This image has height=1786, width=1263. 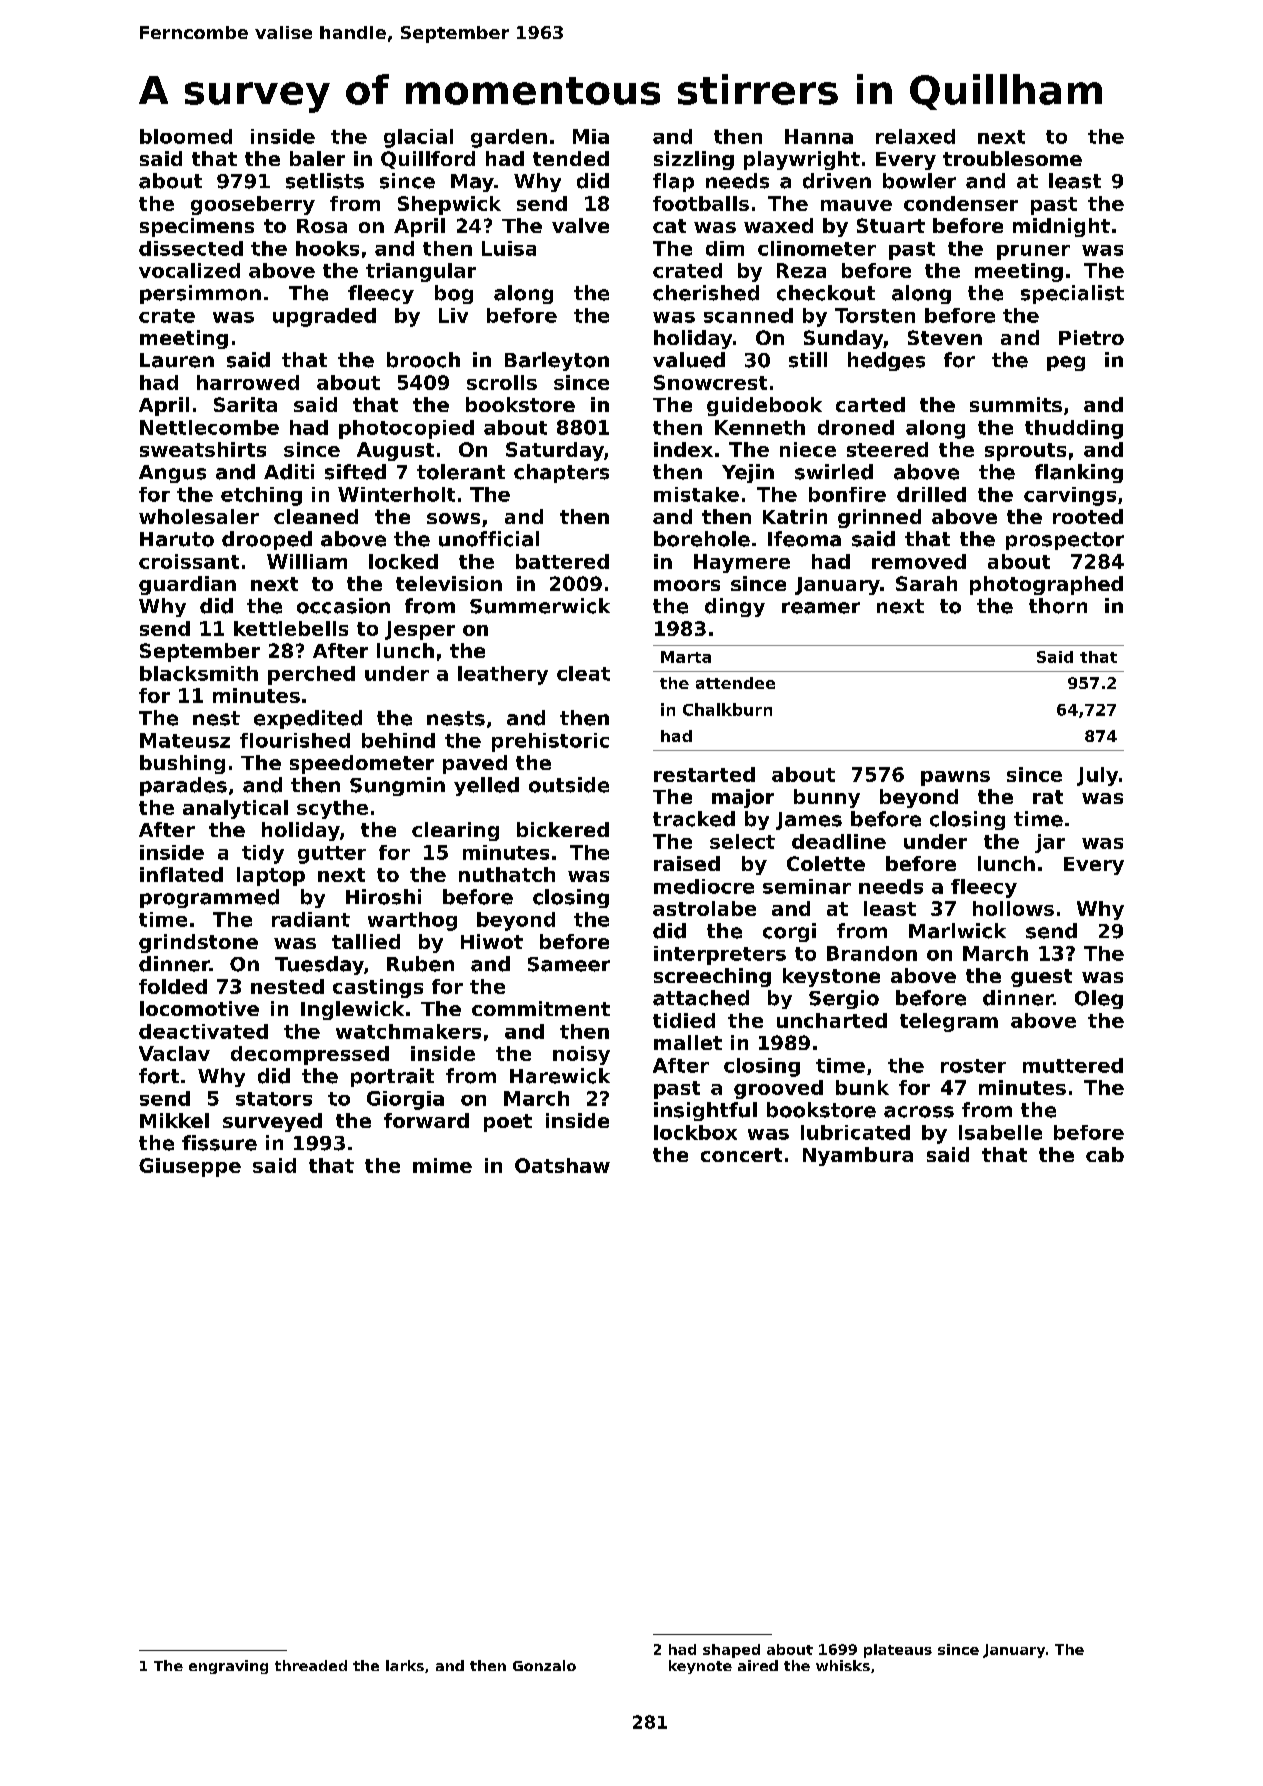 What do you see at coordinates (832, 1020) in the image?
I see `uncharted` at bounding box center [832, 1020].
